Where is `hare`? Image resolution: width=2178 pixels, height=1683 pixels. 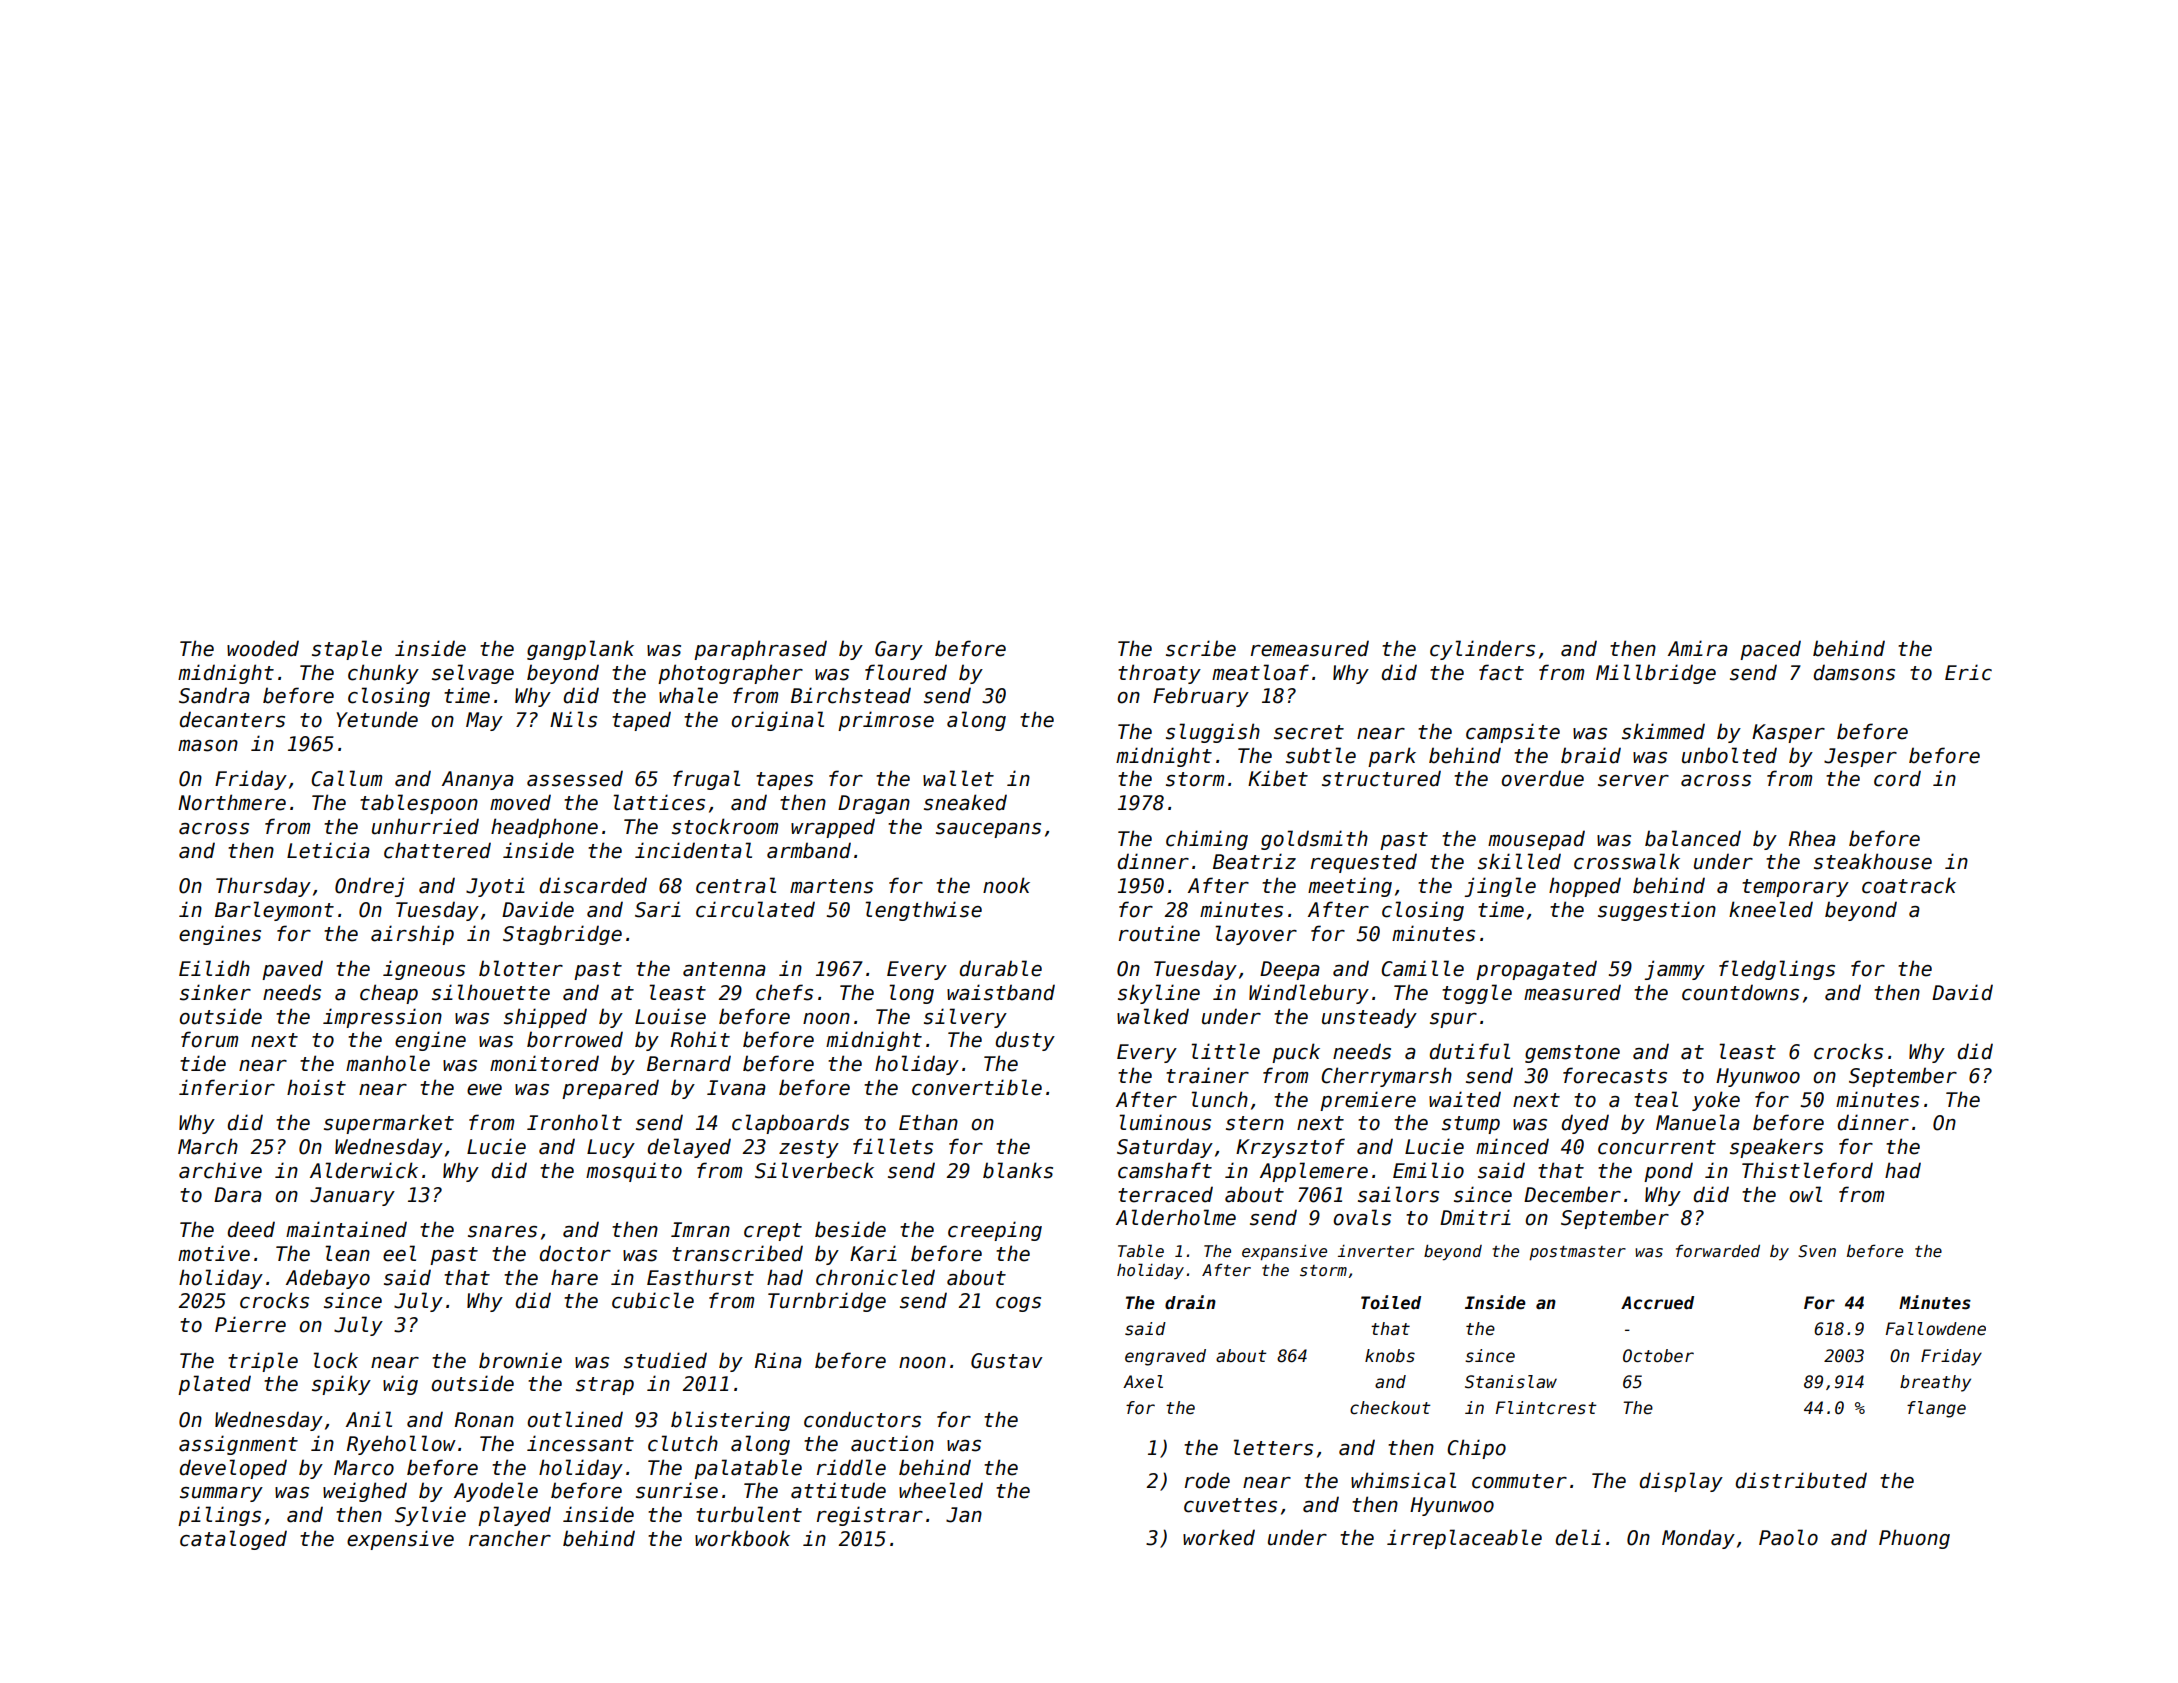
hare is located at coordinates (574, 1277).
